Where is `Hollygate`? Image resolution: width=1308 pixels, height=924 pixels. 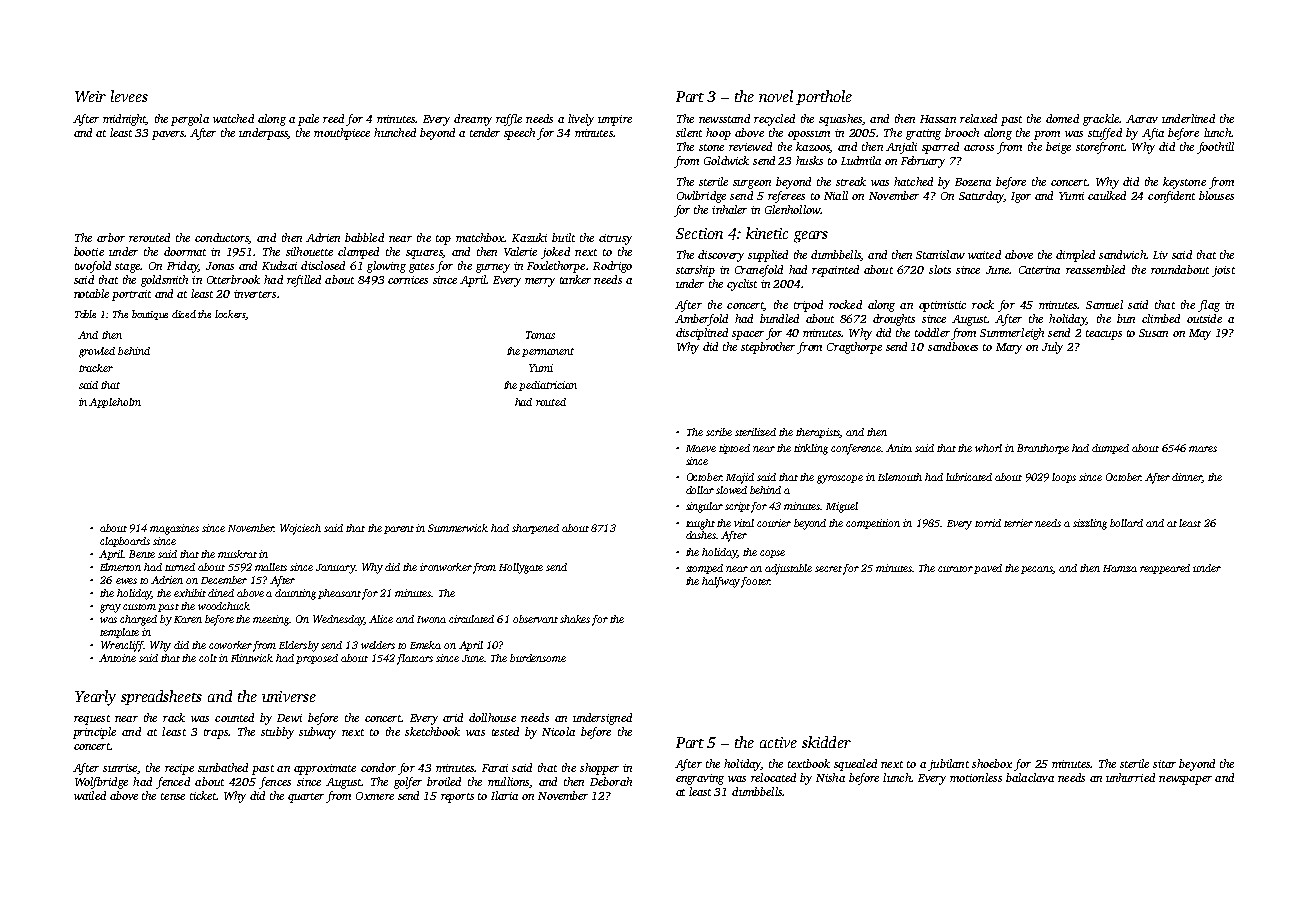
Hollygate is located at coordinates (521, 568).
